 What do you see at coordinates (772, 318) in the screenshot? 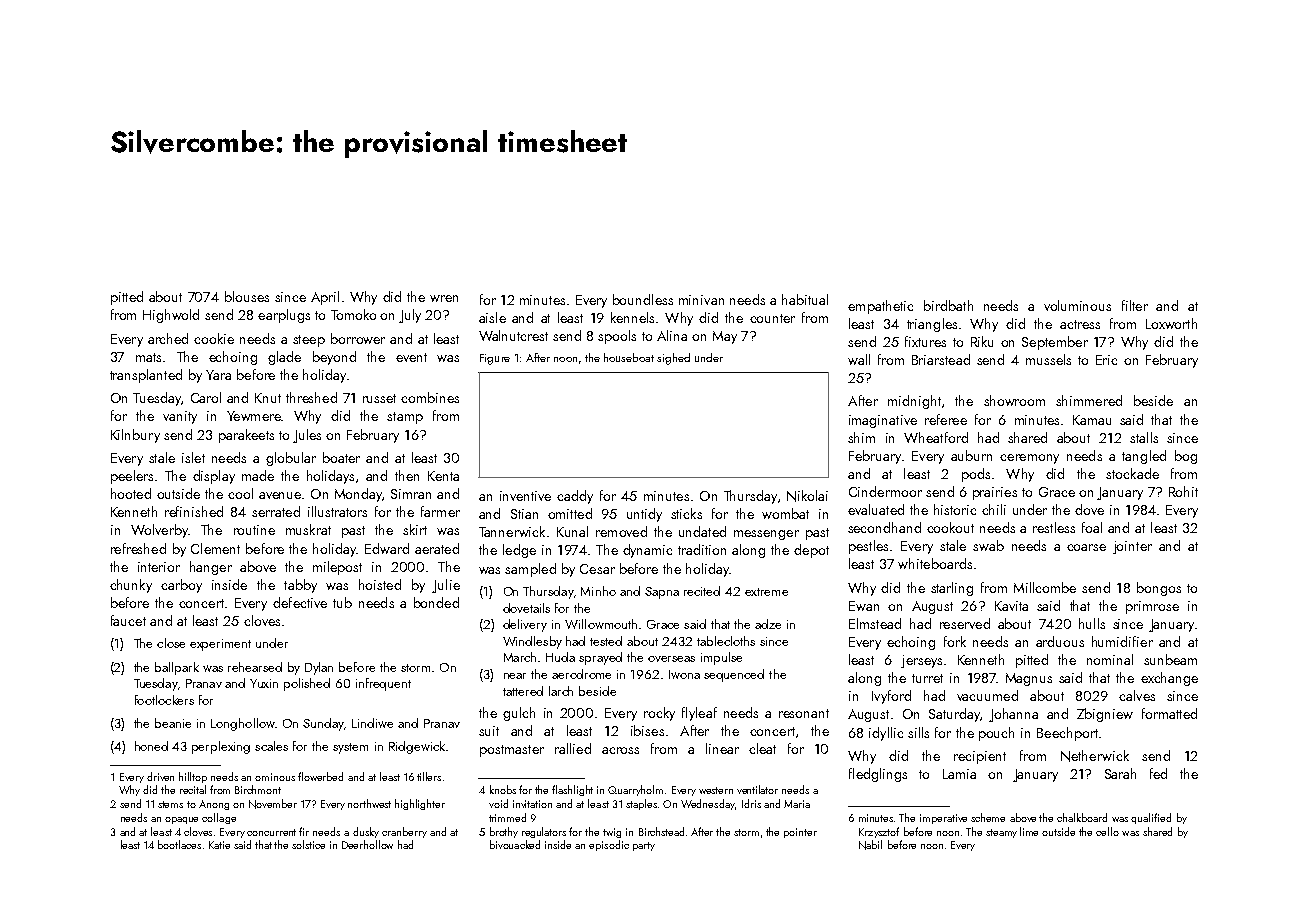
I see `counter` at bounding box center [772, 318].
